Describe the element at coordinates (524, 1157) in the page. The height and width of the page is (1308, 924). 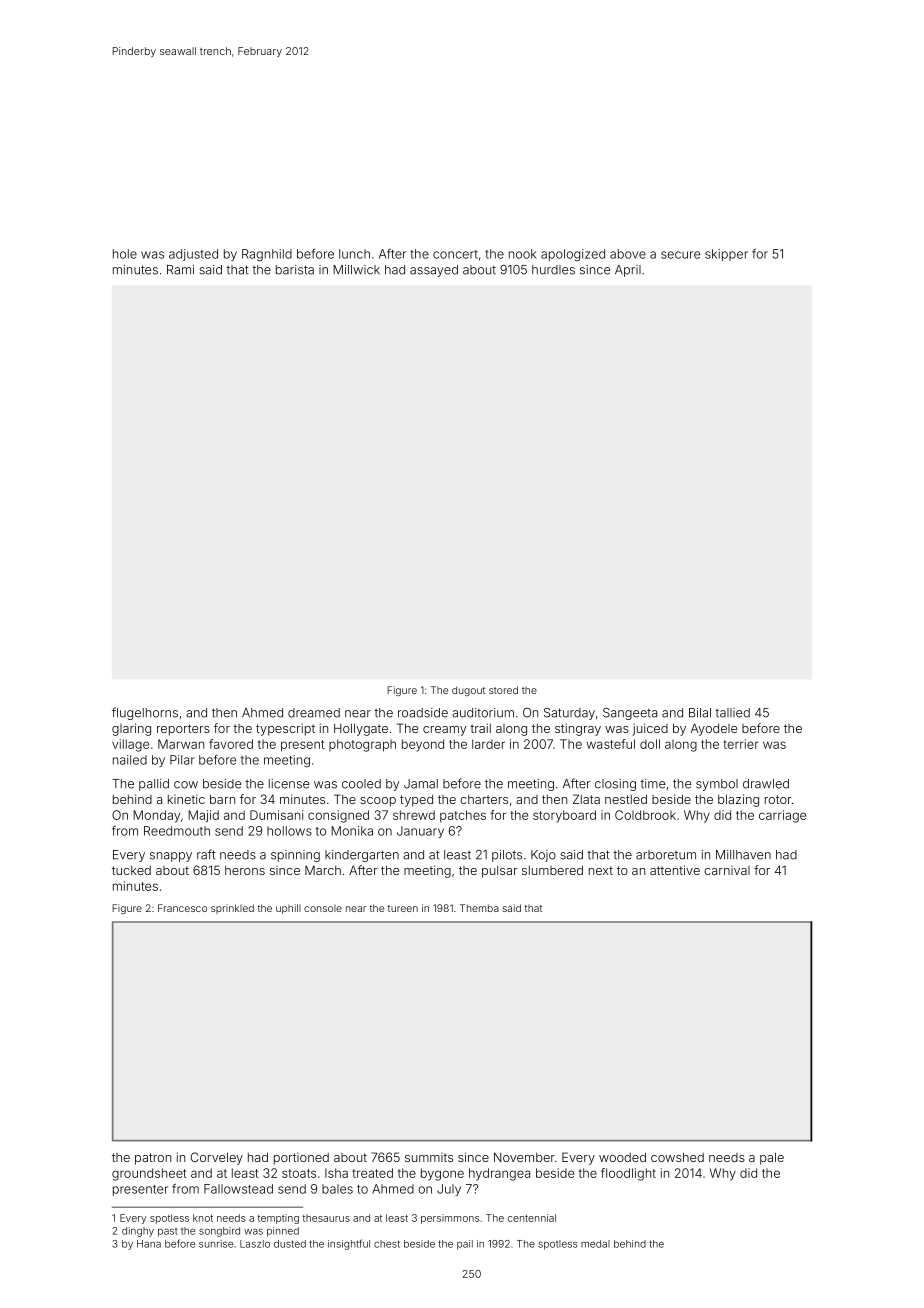
I see `November` at that location.
